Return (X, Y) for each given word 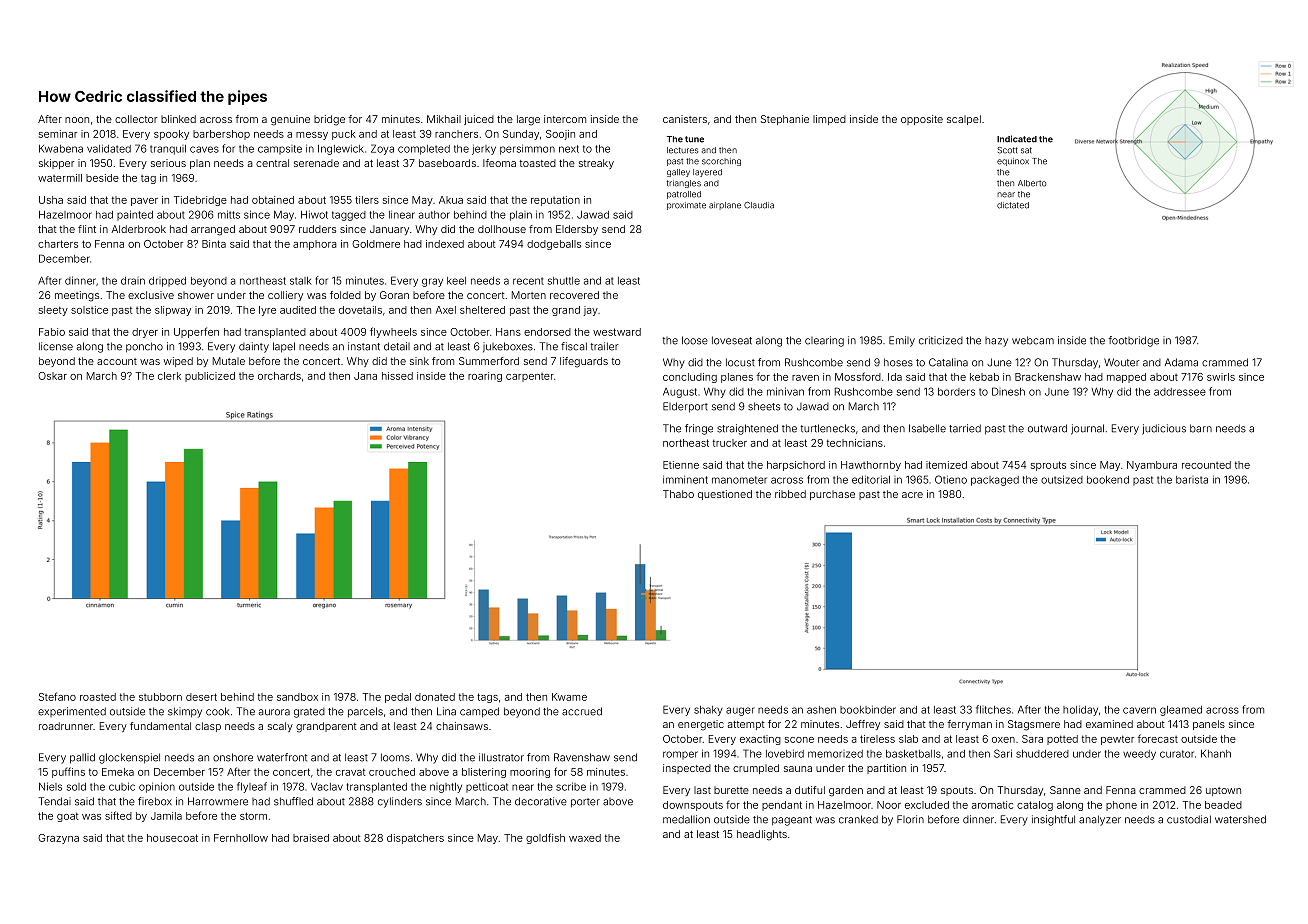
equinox (1013, 162)
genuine (290, 120)
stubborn (160, 697)
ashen (821, 710)
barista (1192, 480)
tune (694, 139)
